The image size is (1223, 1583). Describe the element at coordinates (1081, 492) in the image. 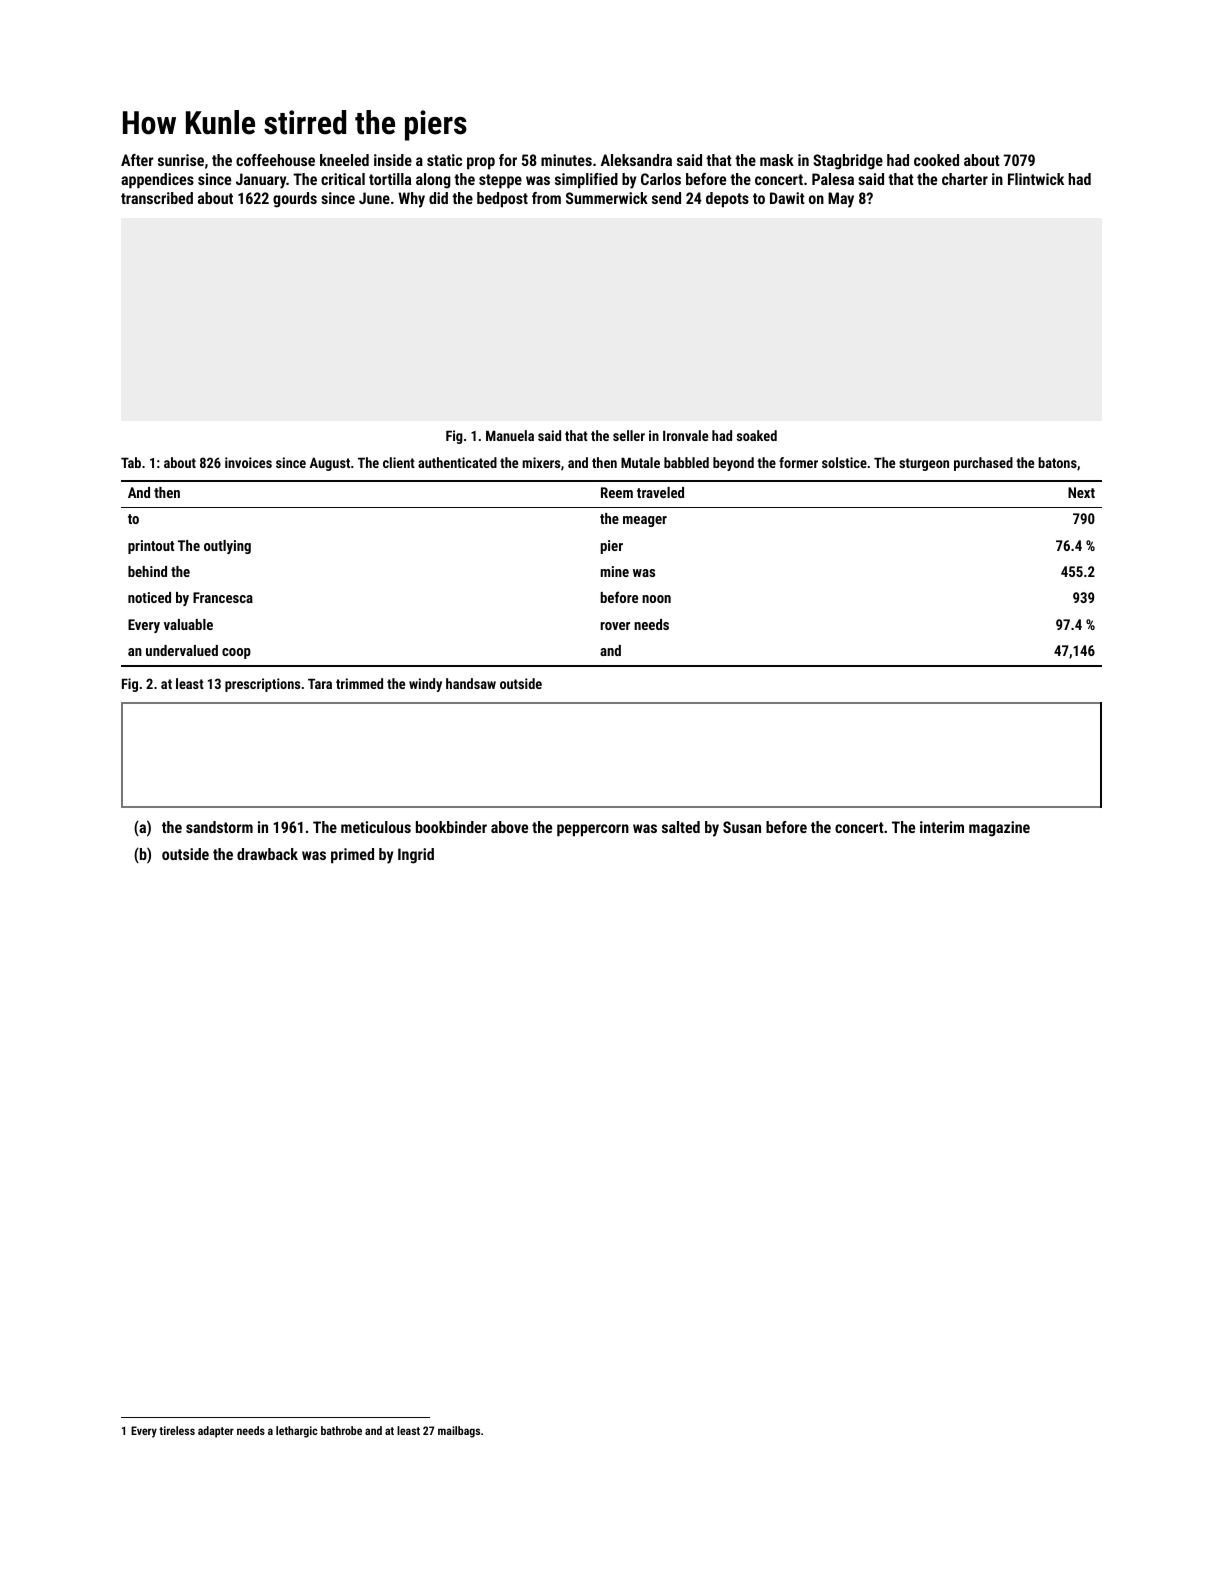

I see `Next` at that location.
